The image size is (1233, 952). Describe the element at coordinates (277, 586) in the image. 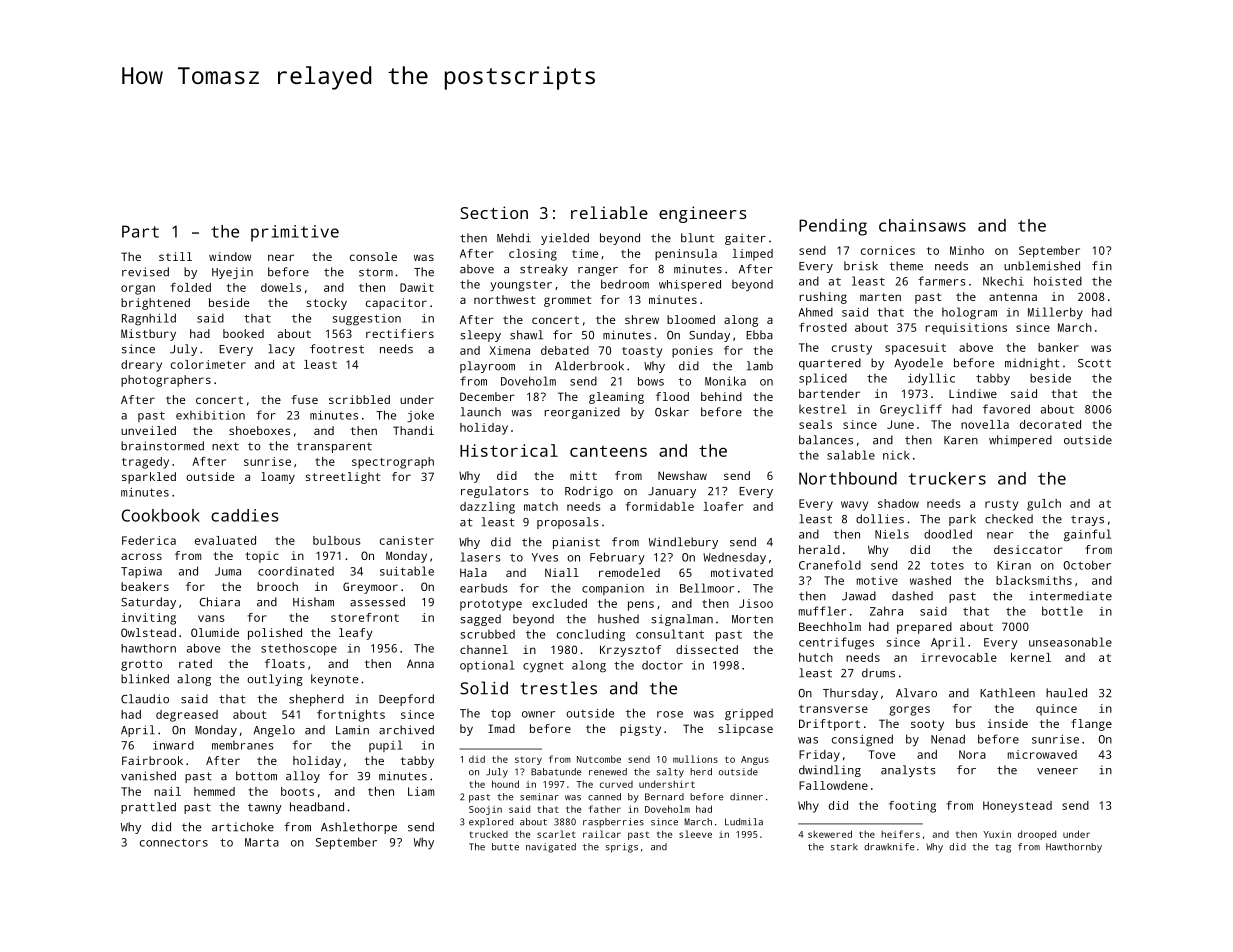

I see `brooch` at that location.
